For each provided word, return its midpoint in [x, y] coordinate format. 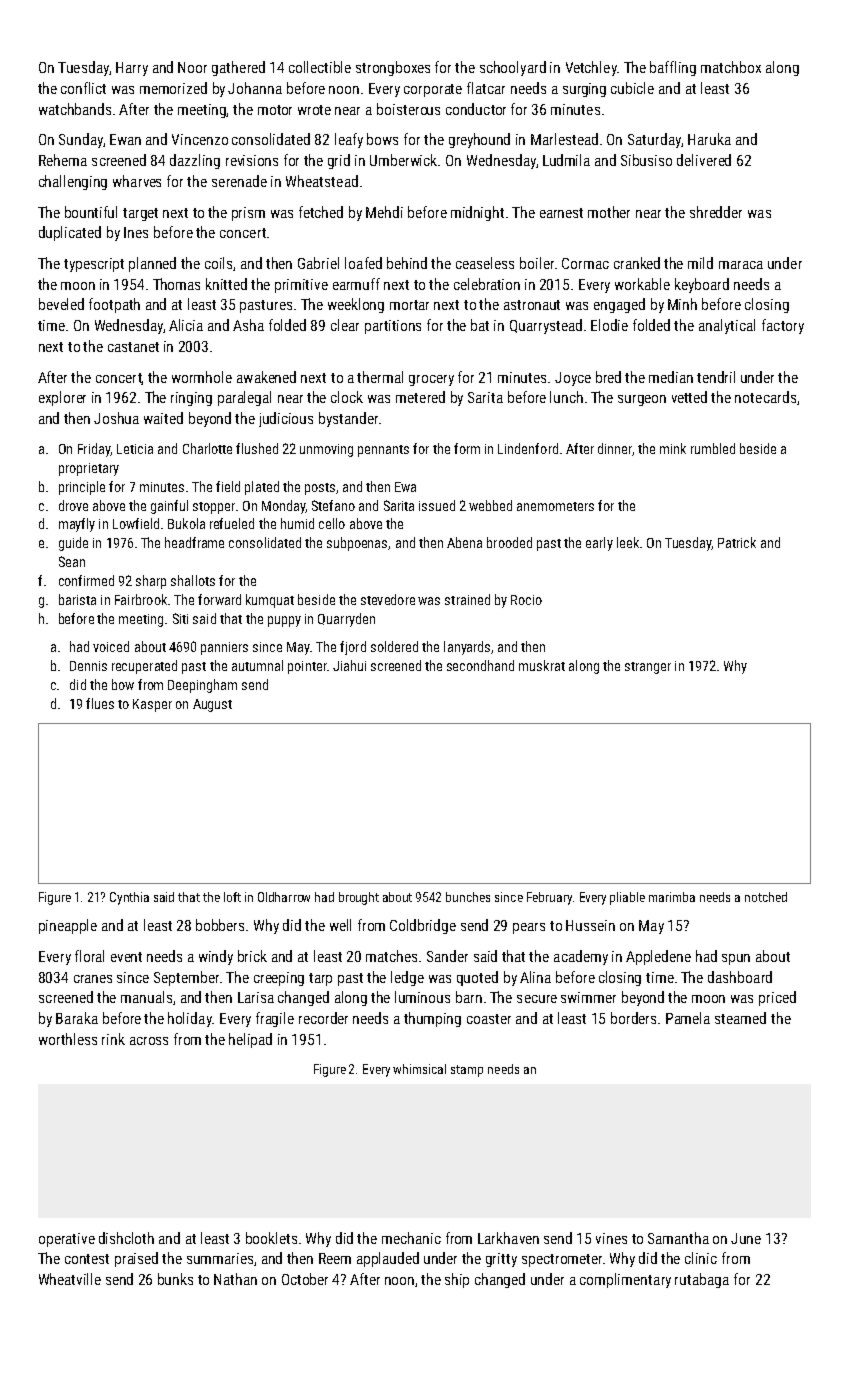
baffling [673, 68]
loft [232, 897]
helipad [250, 1040]
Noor [192, 67]
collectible [320, 67]
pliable [627, 898]
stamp [467, 1071]
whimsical [419, 1069]
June [746, 1238]
